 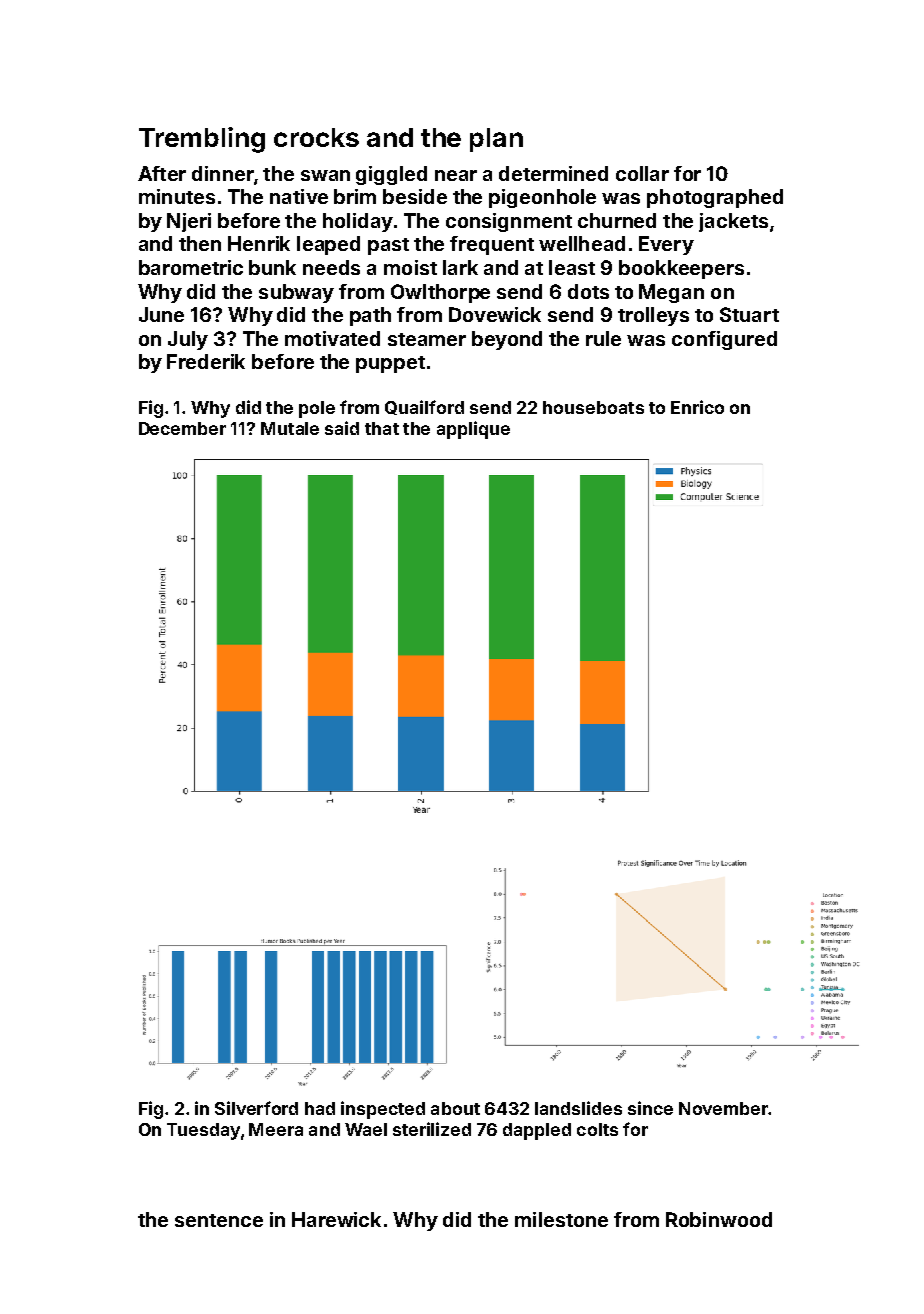 What do you see at coordinates (342, 428) in the screenshot?
I see `said` at bounding box center [342, 428].
